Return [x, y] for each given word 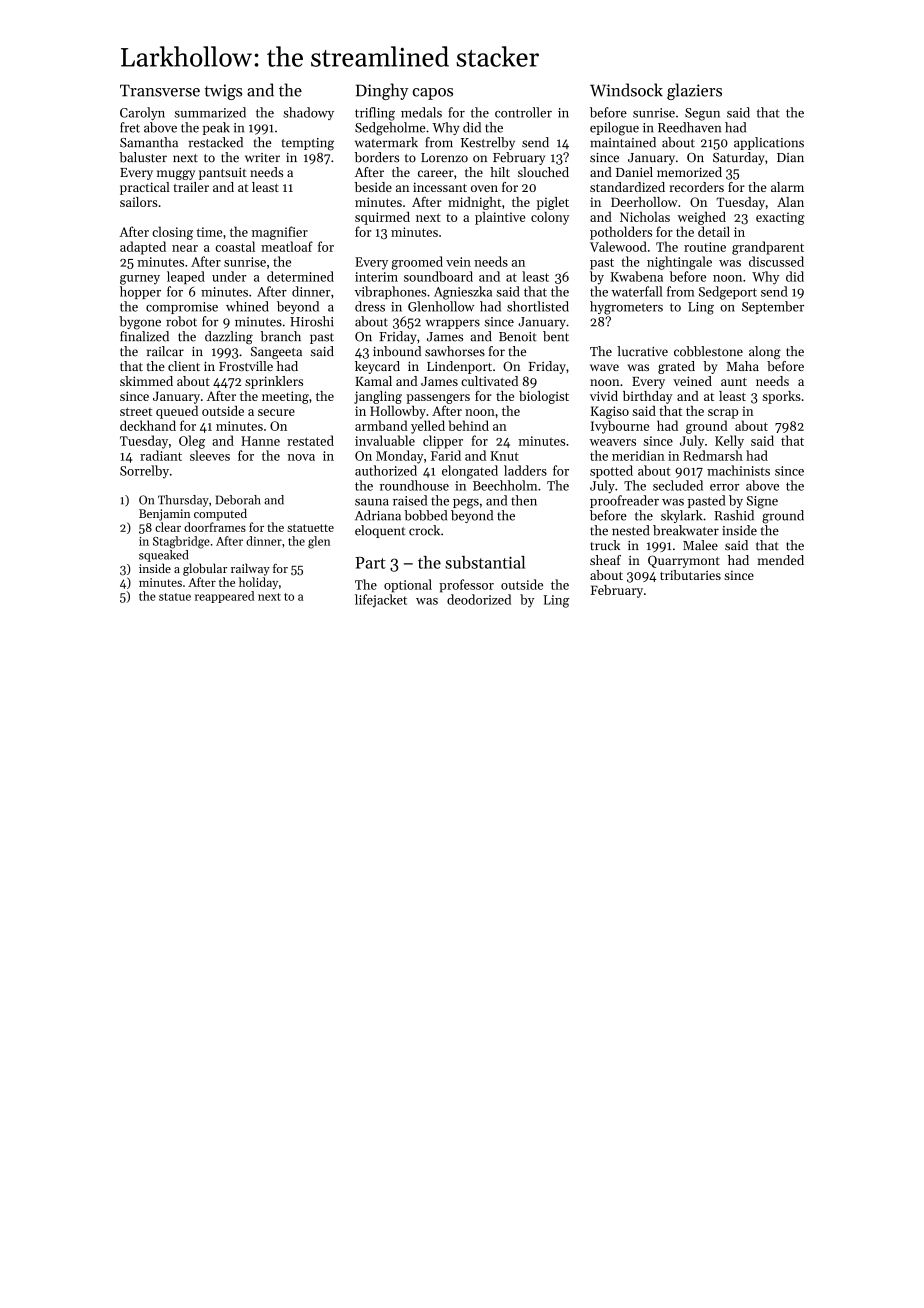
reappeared [224, 597]
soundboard [438, 276]
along [765, 352]
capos [433, 94]
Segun [702, 114]
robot [181, 321]
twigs [223, 92]
